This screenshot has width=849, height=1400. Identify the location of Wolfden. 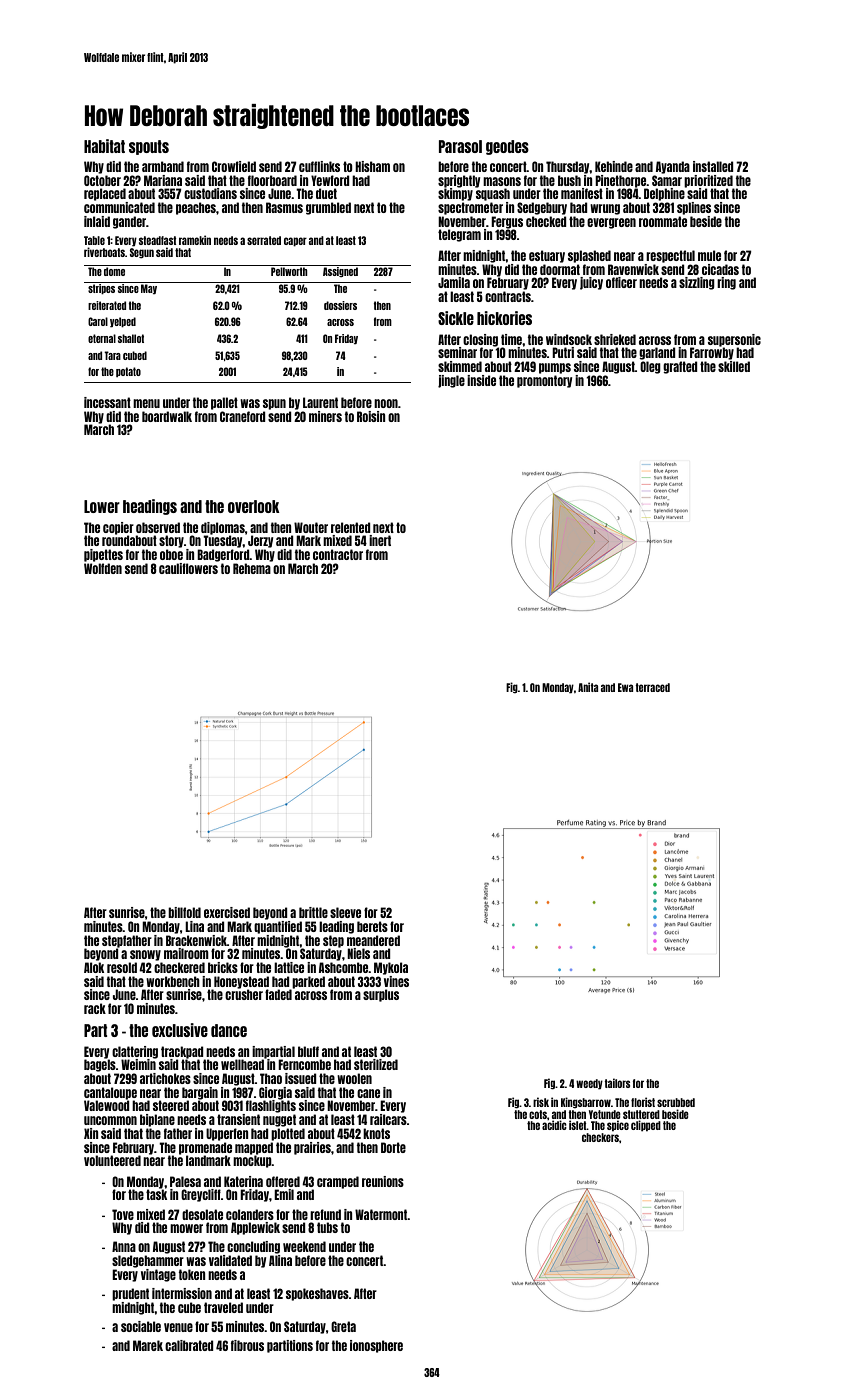
(103, 568).
